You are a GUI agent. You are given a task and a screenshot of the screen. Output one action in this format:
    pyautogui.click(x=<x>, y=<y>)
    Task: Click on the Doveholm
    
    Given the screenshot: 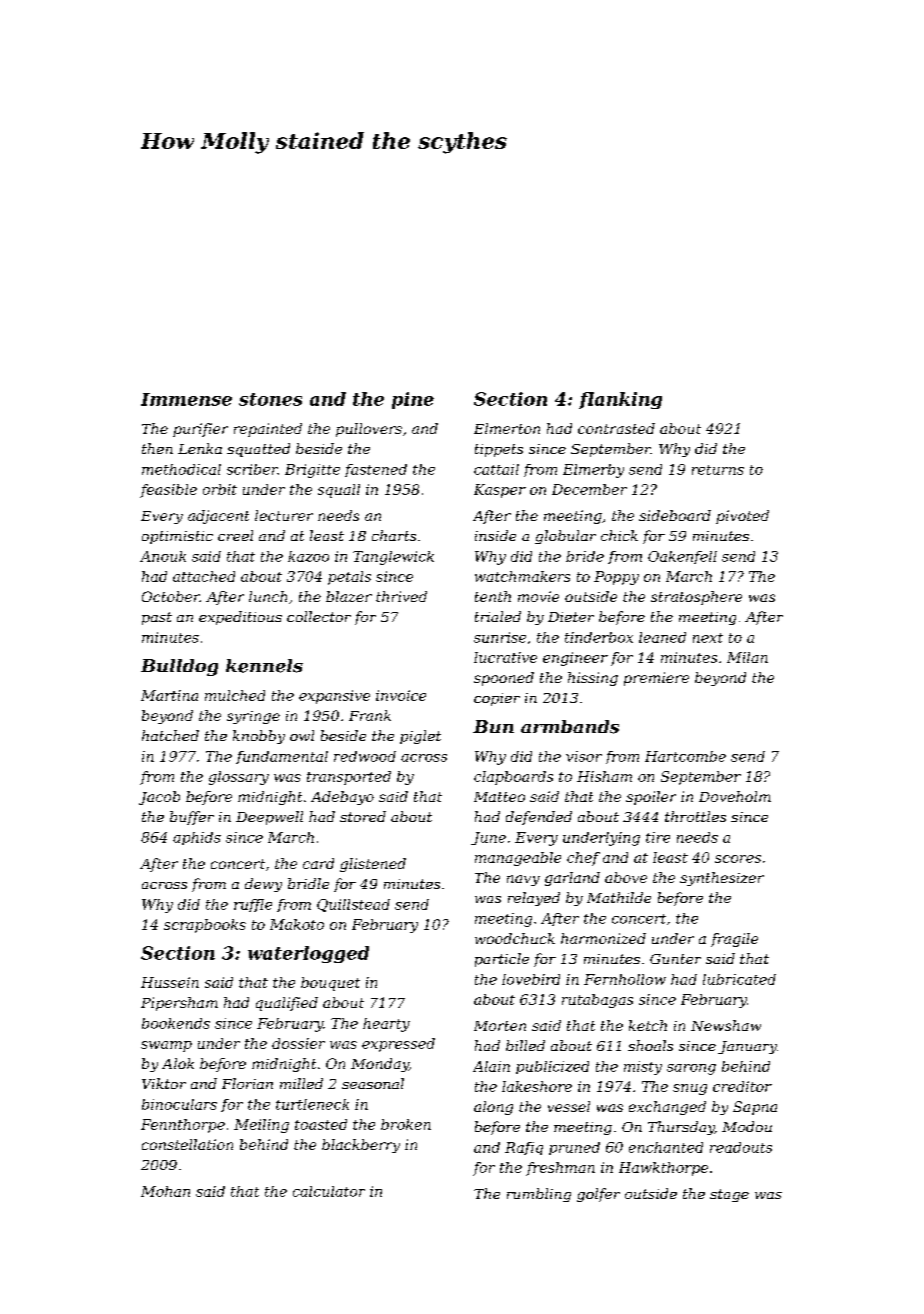 What is the action you would take?
    pyautogui.click(x=735, y=796)
